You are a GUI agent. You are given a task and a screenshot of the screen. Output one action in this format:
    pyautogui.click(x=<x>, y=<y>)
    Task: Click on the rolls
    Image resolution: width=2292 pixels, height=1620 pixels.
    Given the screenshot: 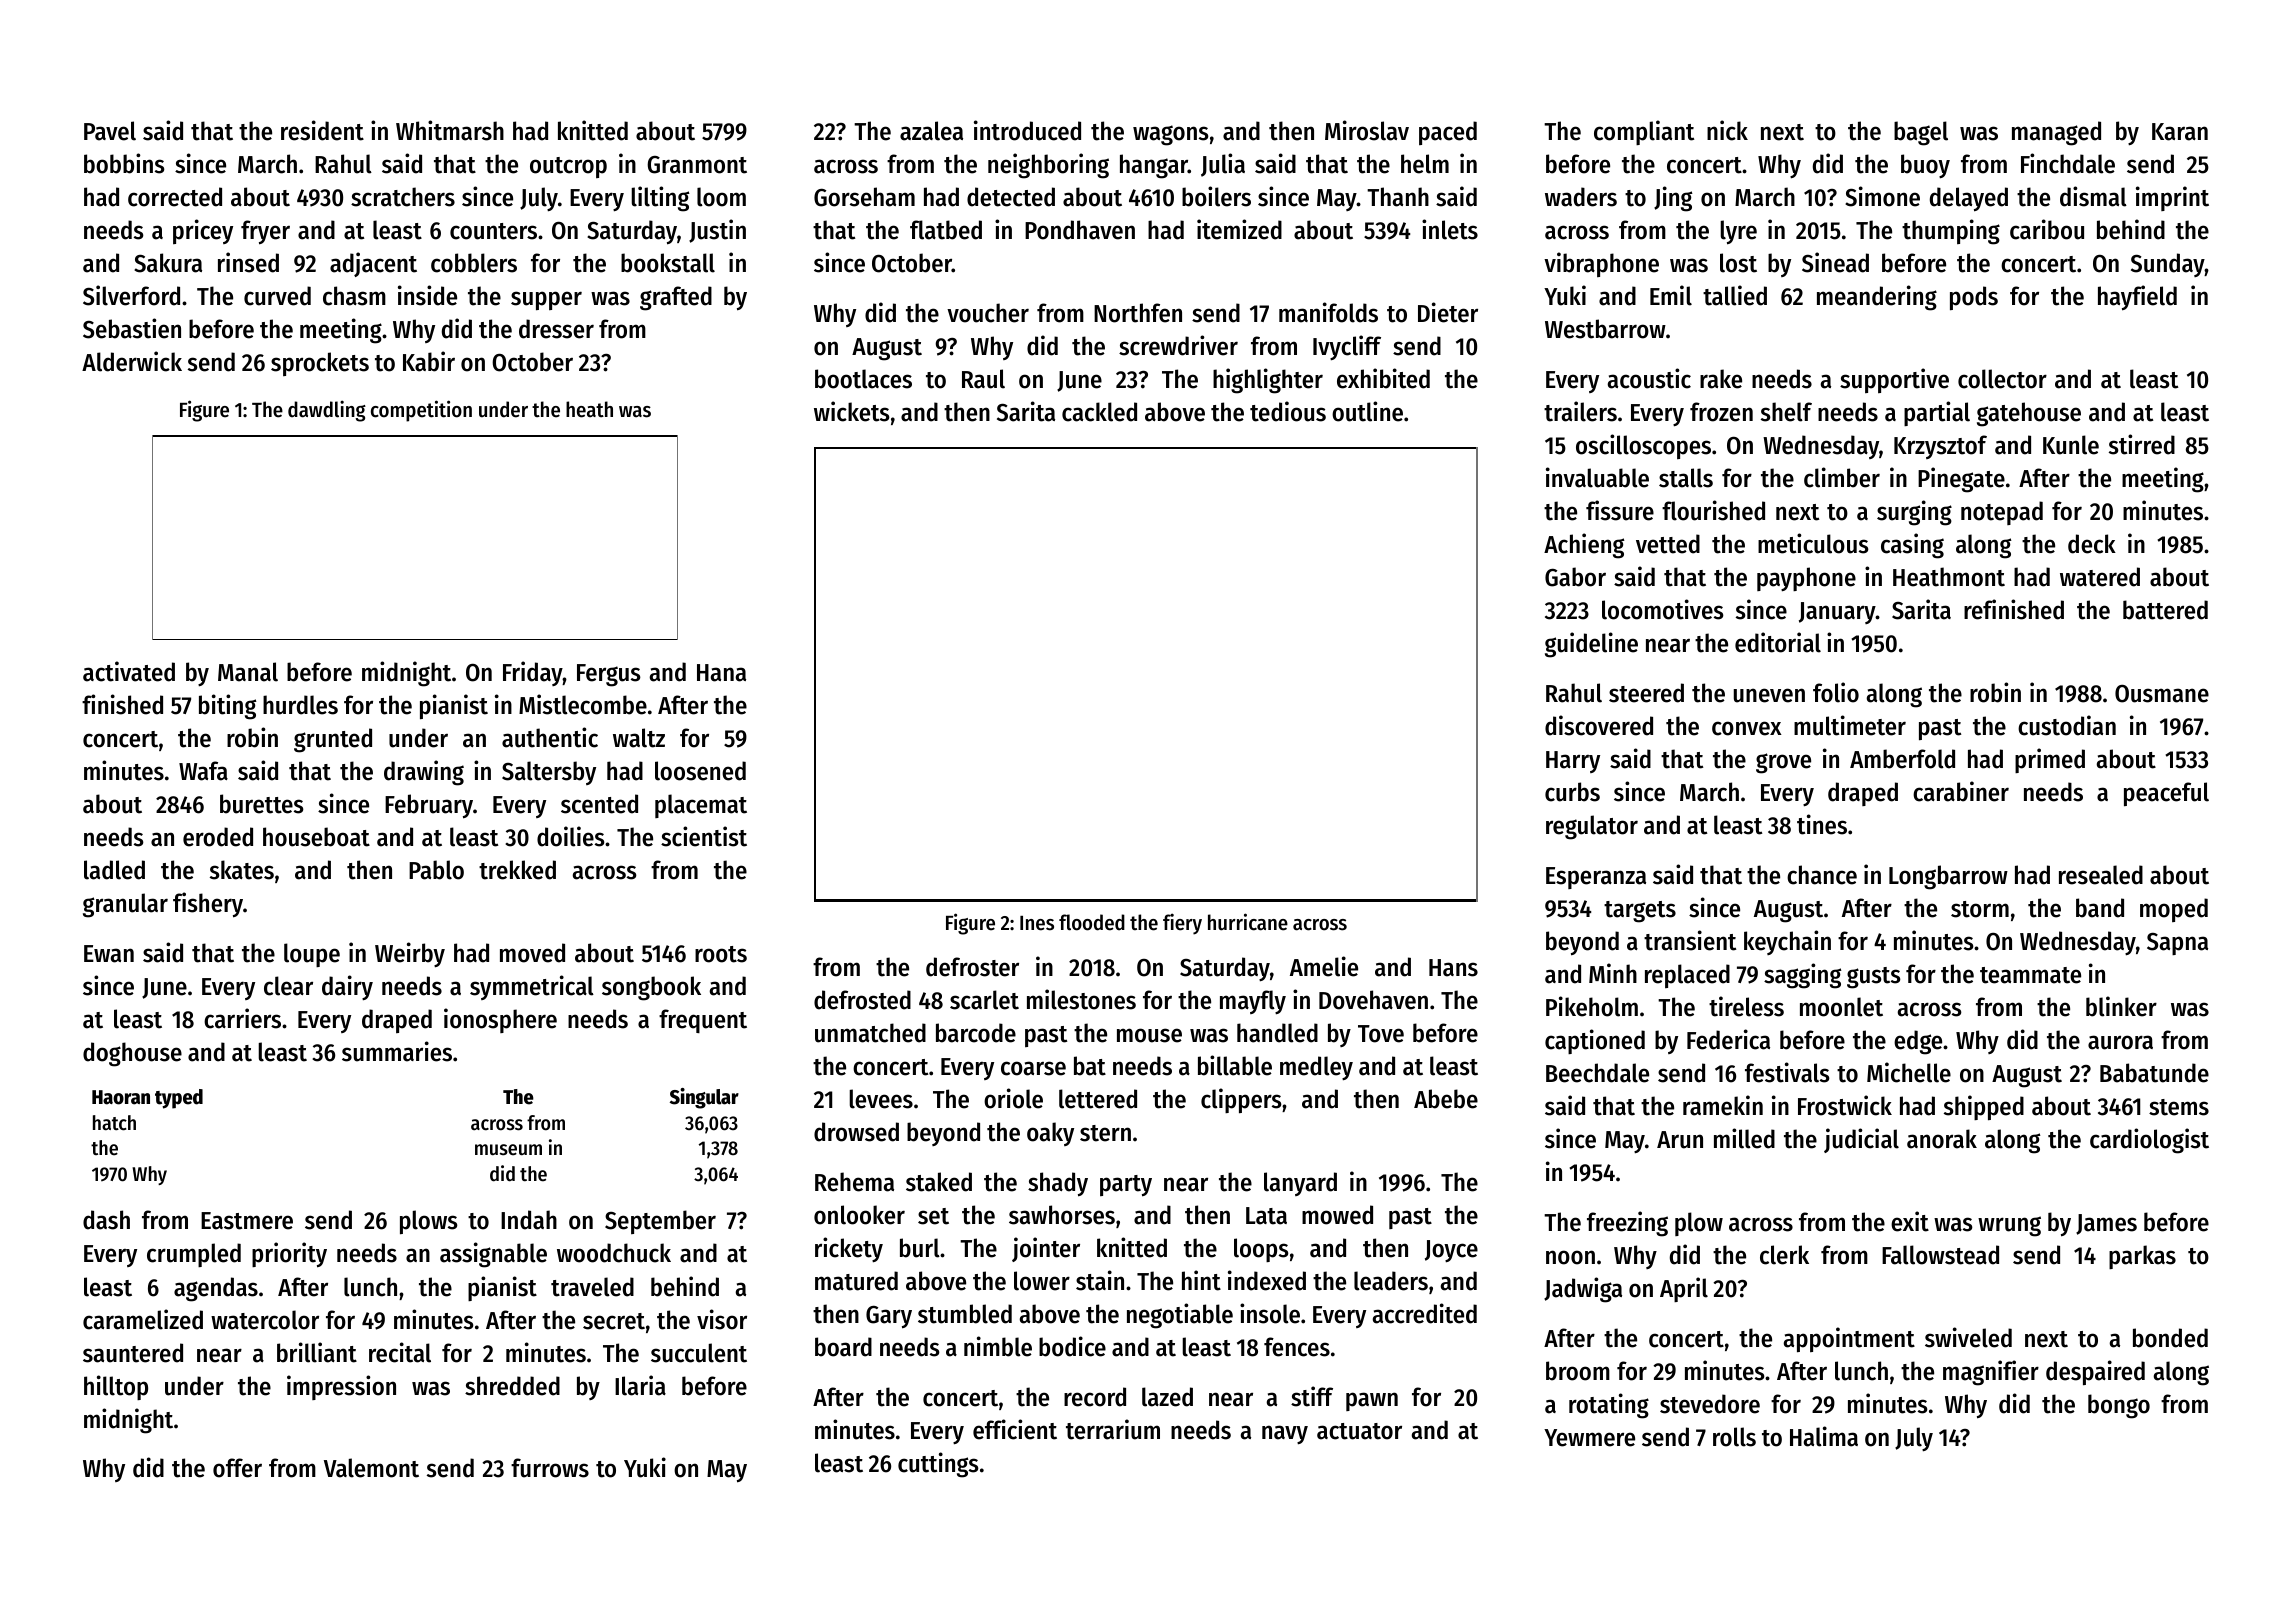 What is the action you would take?
    pyautogui.click(x=1734, y=1437)
